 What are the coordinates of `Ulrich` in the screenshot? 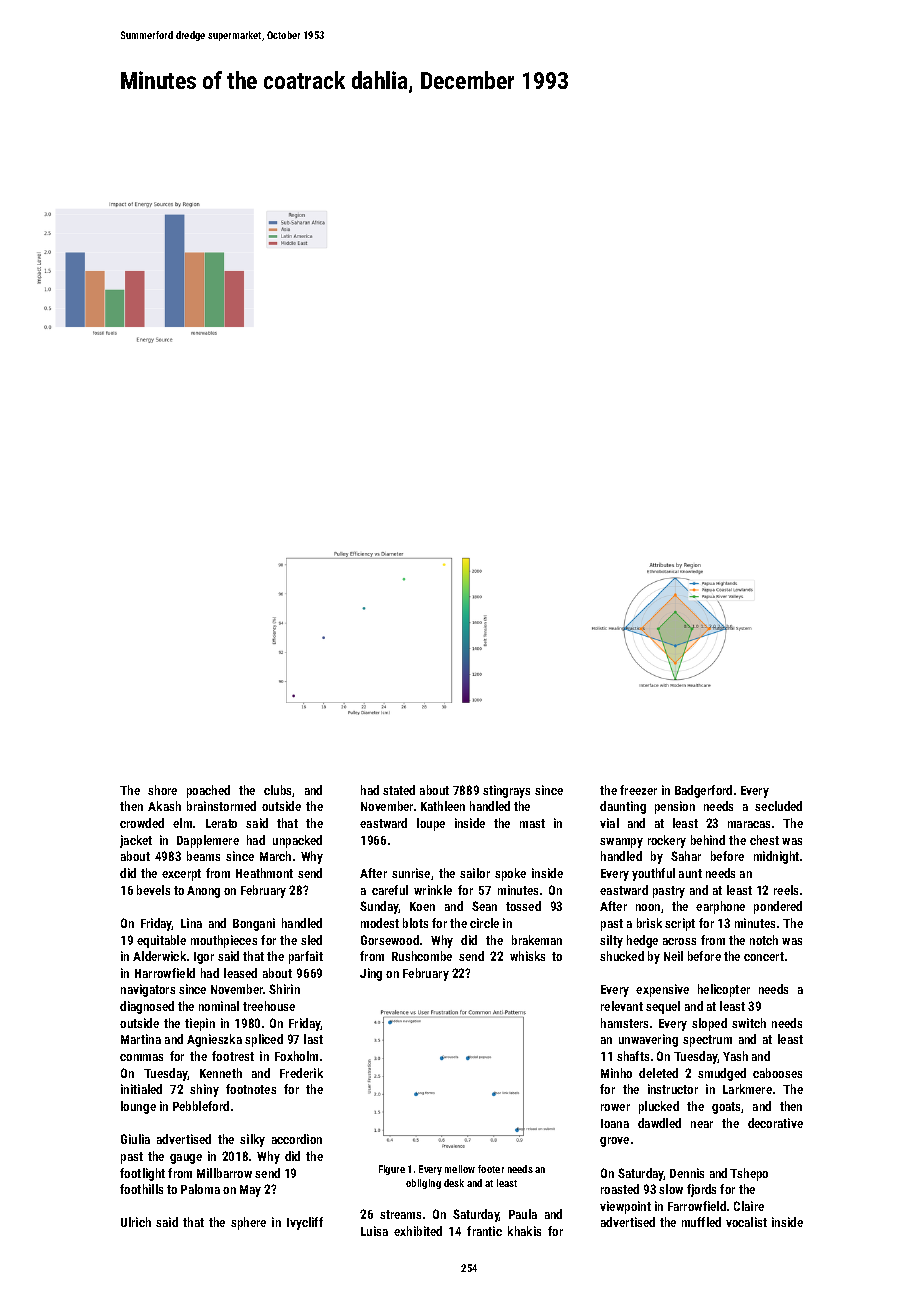 It's located at (136, 1222).
